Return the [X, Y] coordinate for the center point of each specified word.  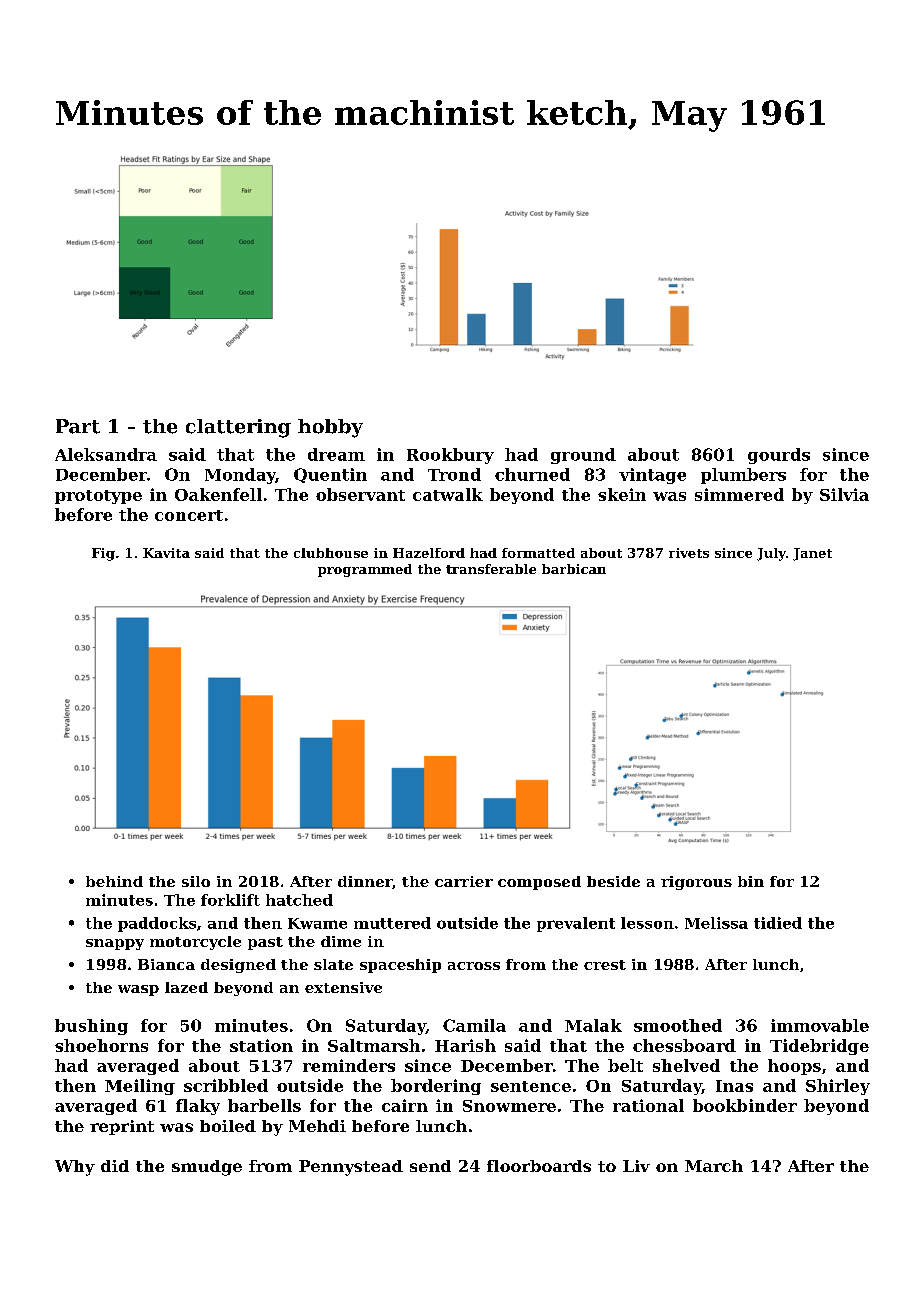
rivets [689, 553]
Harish [465, 1045]
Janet [812, 554]
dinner [365, 881]
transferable [491, 569]
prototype [98, 497]
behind [114, 881]
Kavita [166, 553]
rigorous [696, 883]
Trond [454, 474]
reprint [122, 1127]
